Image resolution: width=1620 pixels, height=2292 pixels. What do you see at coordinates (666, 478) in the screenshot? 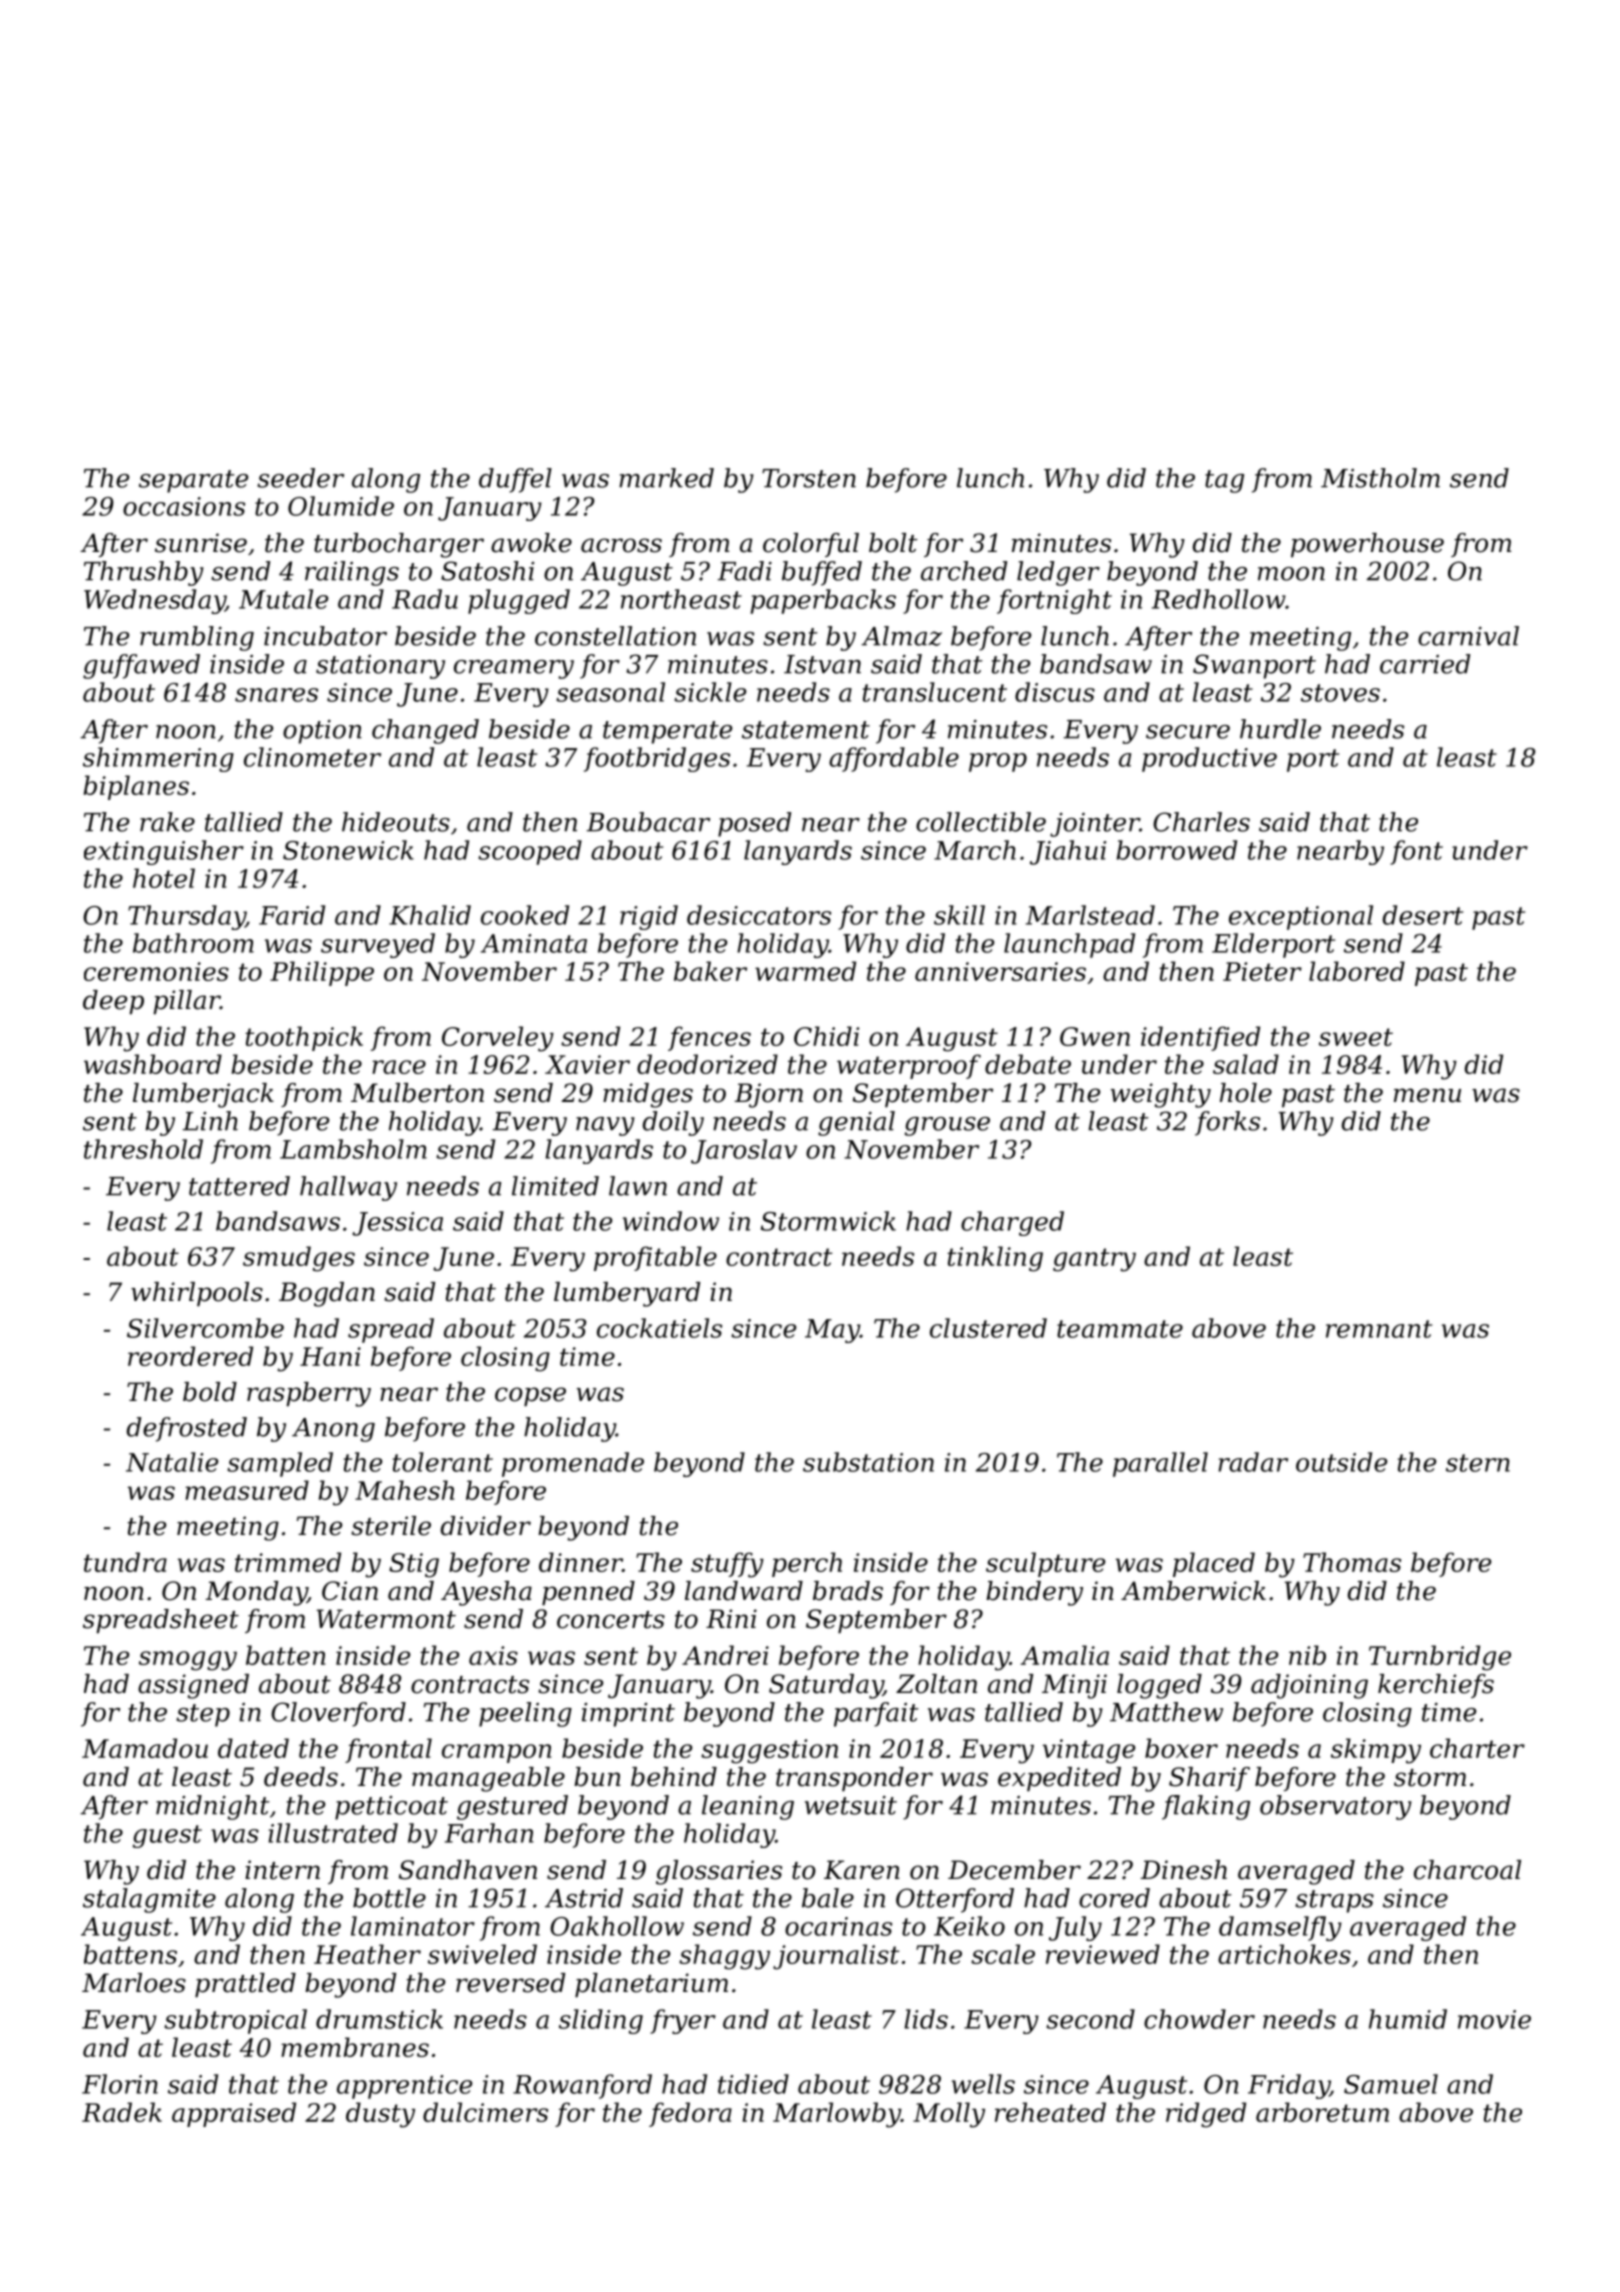
I see `marked` at bounding box center [666, 478].
